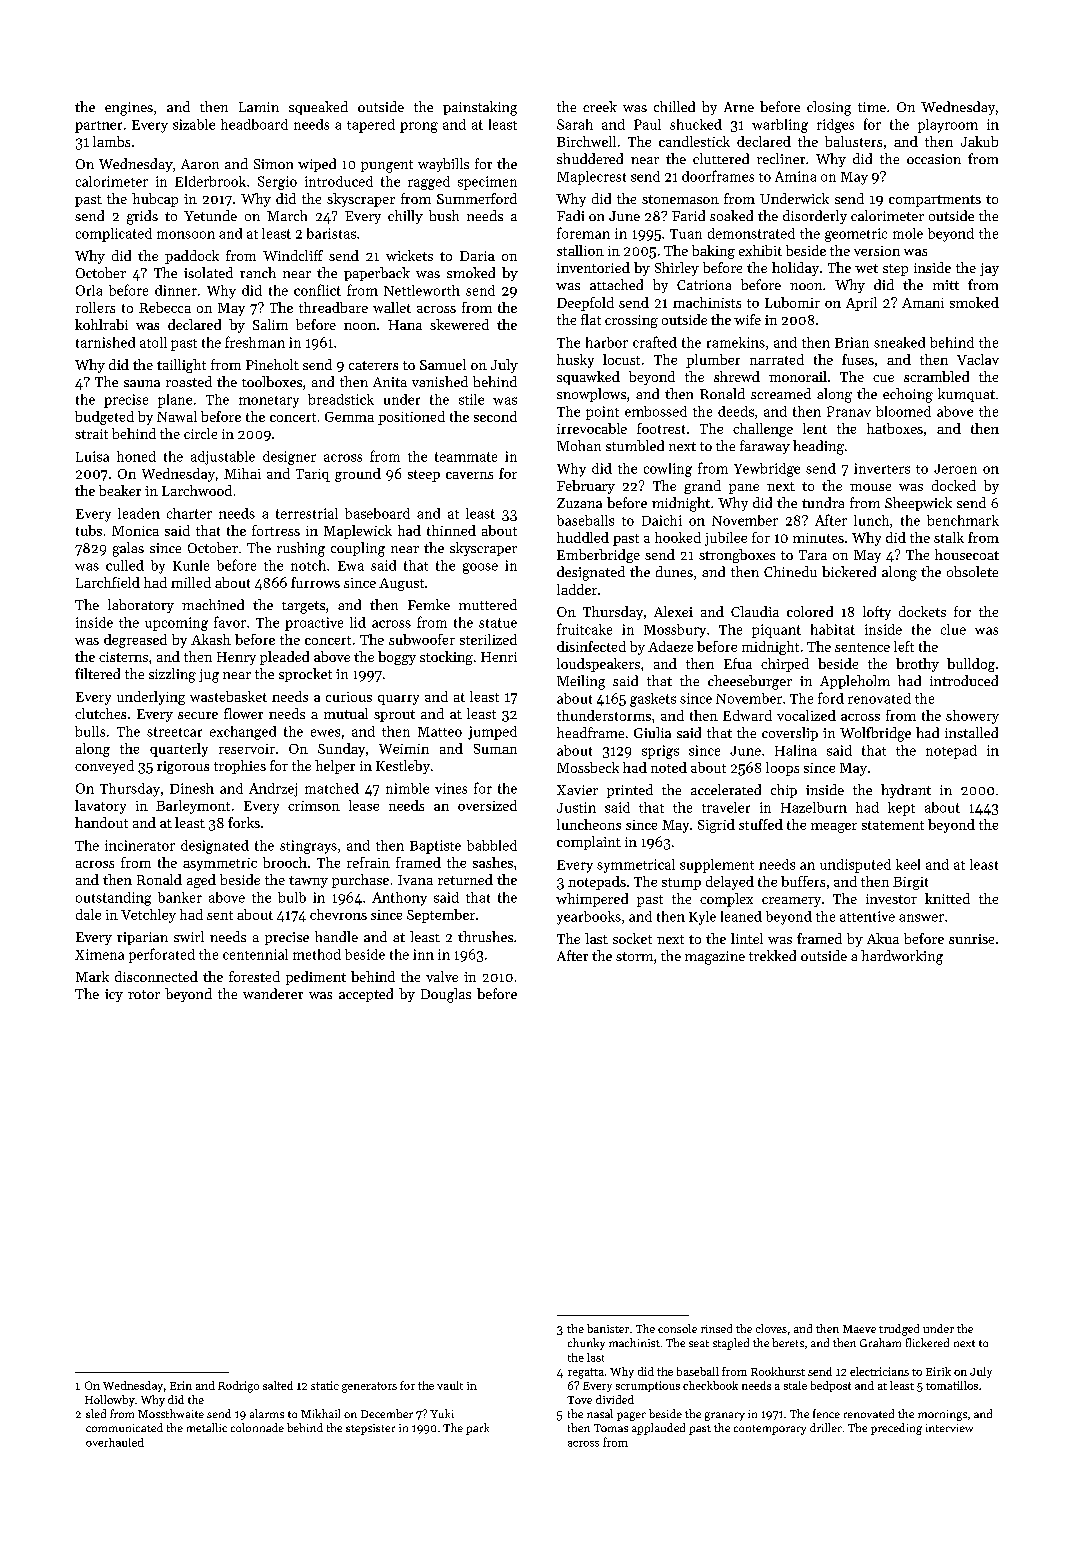 The height and width of the page is (1556, 1074). What do you see at coordinates (144, 994) in the page?
I see `rotor` at bounding box center [144, 994].
